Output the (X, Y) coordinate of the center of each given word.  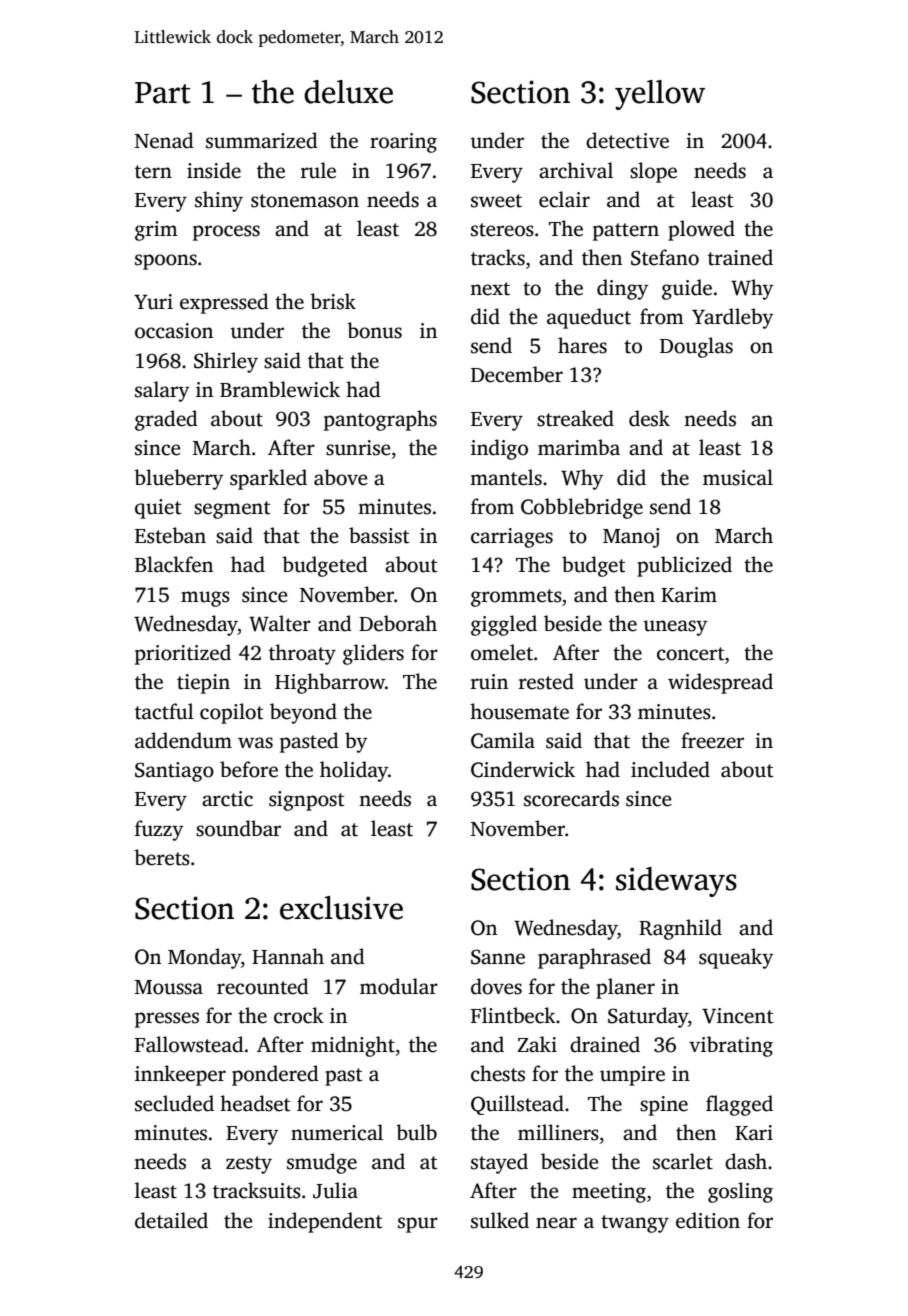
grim (156, 231)
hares (582, 345)
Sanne (498, 957)
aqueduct (589, 318)
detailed (171, 1220)
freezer (712, 740)
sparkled (268, 479)
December (517, 374)
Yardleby (732, 318)
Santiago (174, 772)
